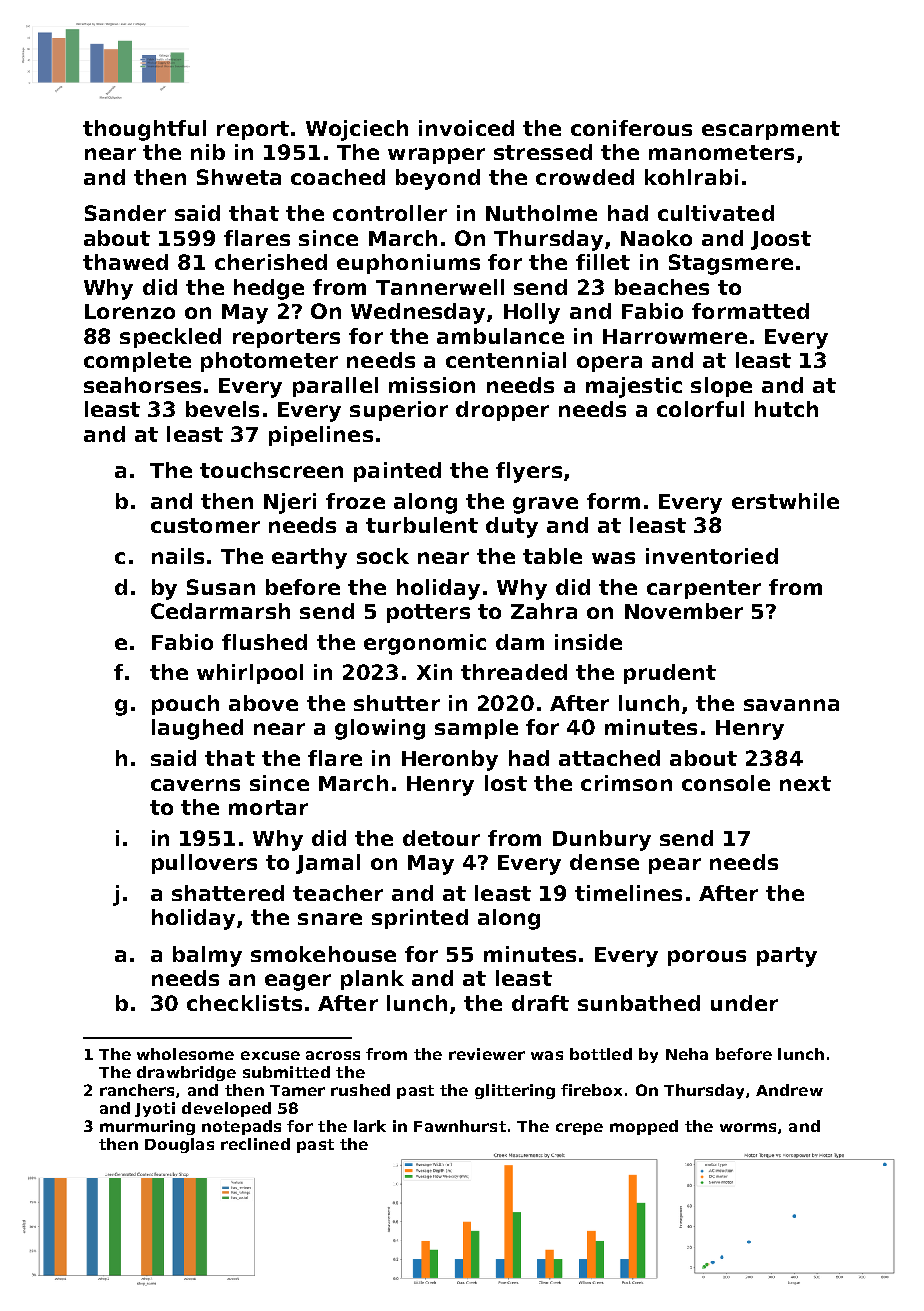  Describe the element at coordinates (357, 130) in the screenshot. I see `Wojciech` at that location.
